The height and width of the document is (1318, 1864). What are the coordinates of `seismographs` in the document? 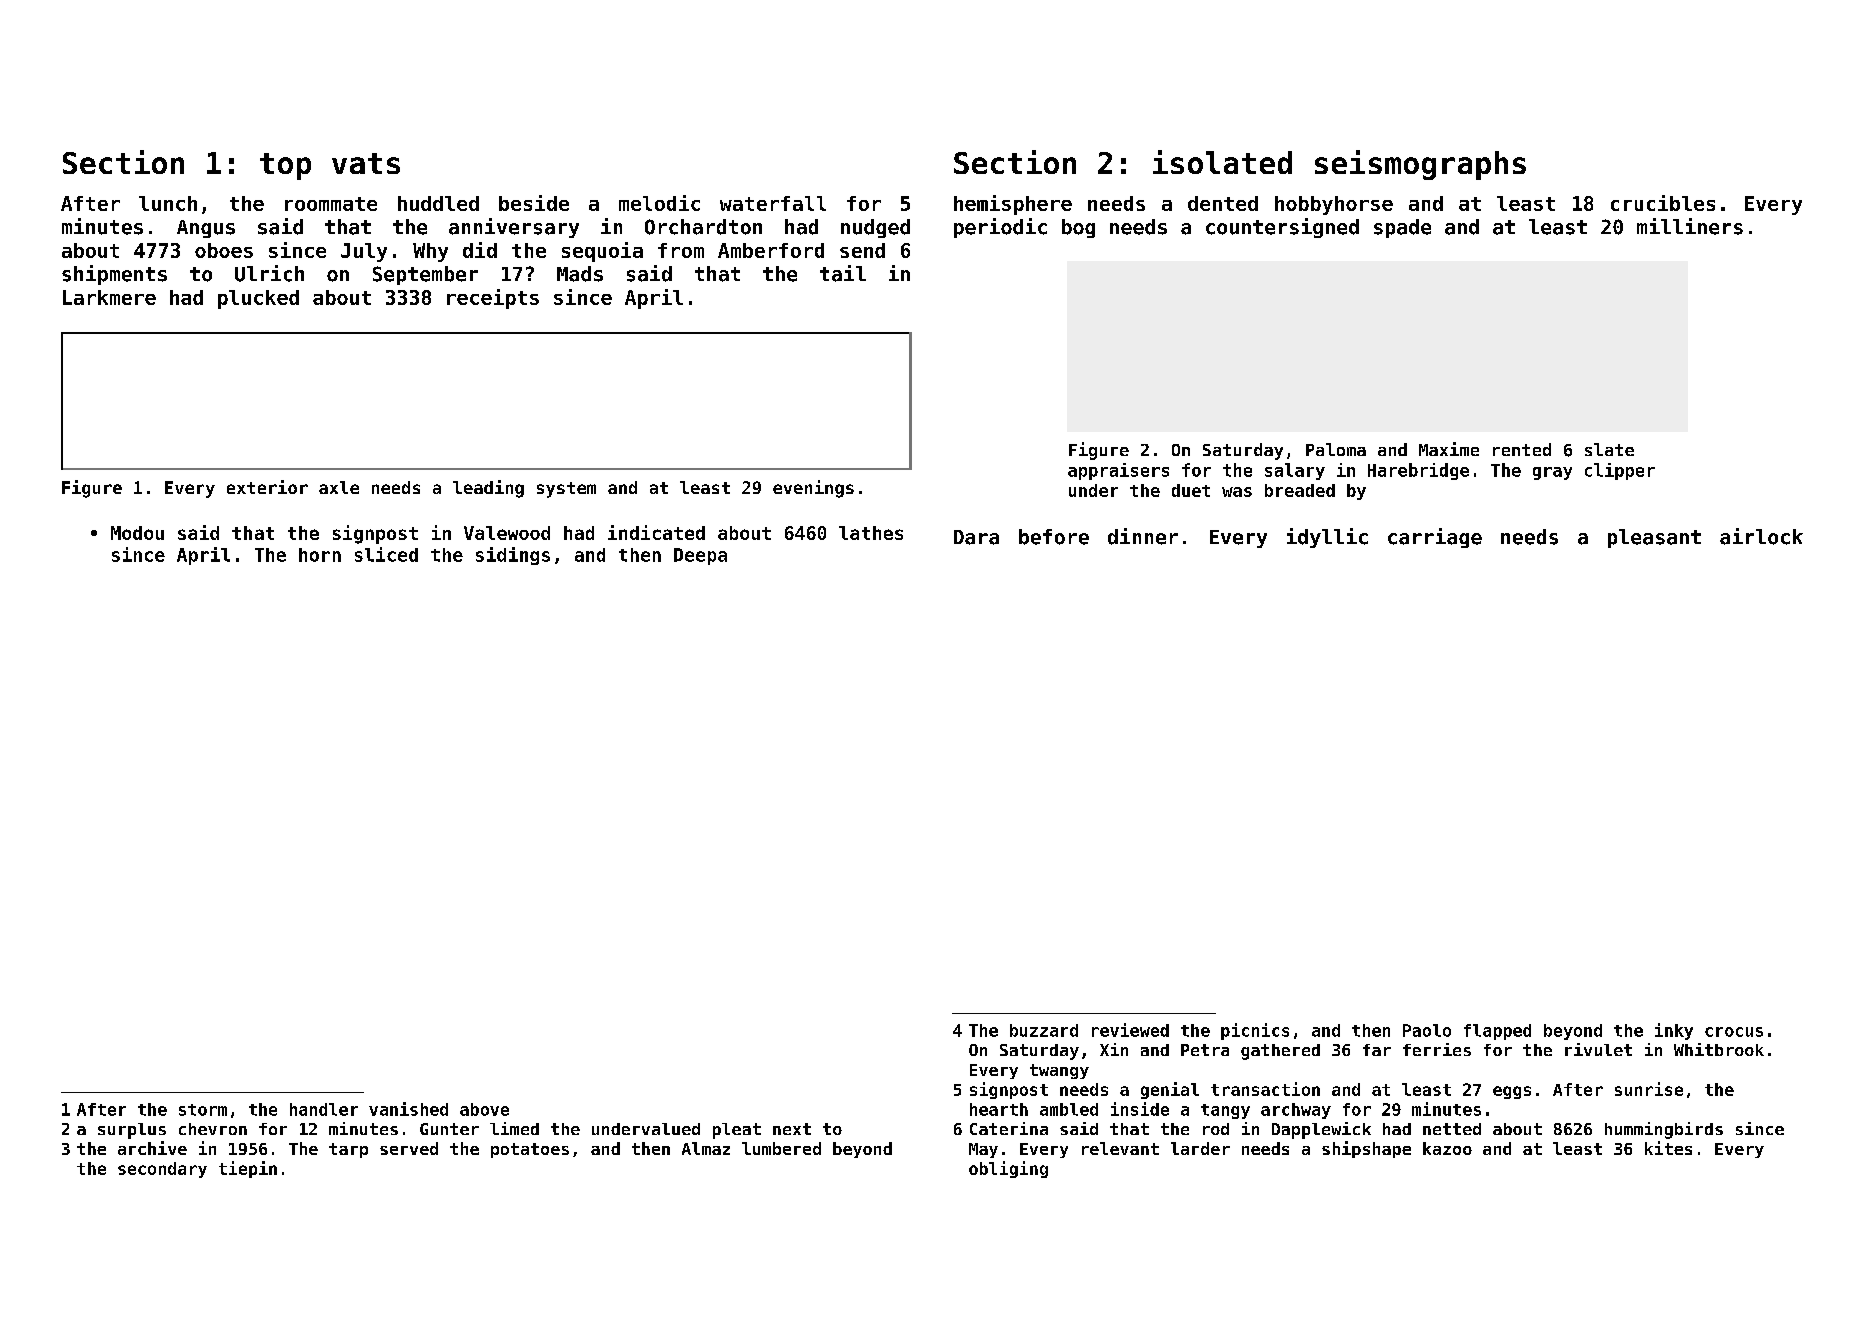 It's located at (1420, 165).
